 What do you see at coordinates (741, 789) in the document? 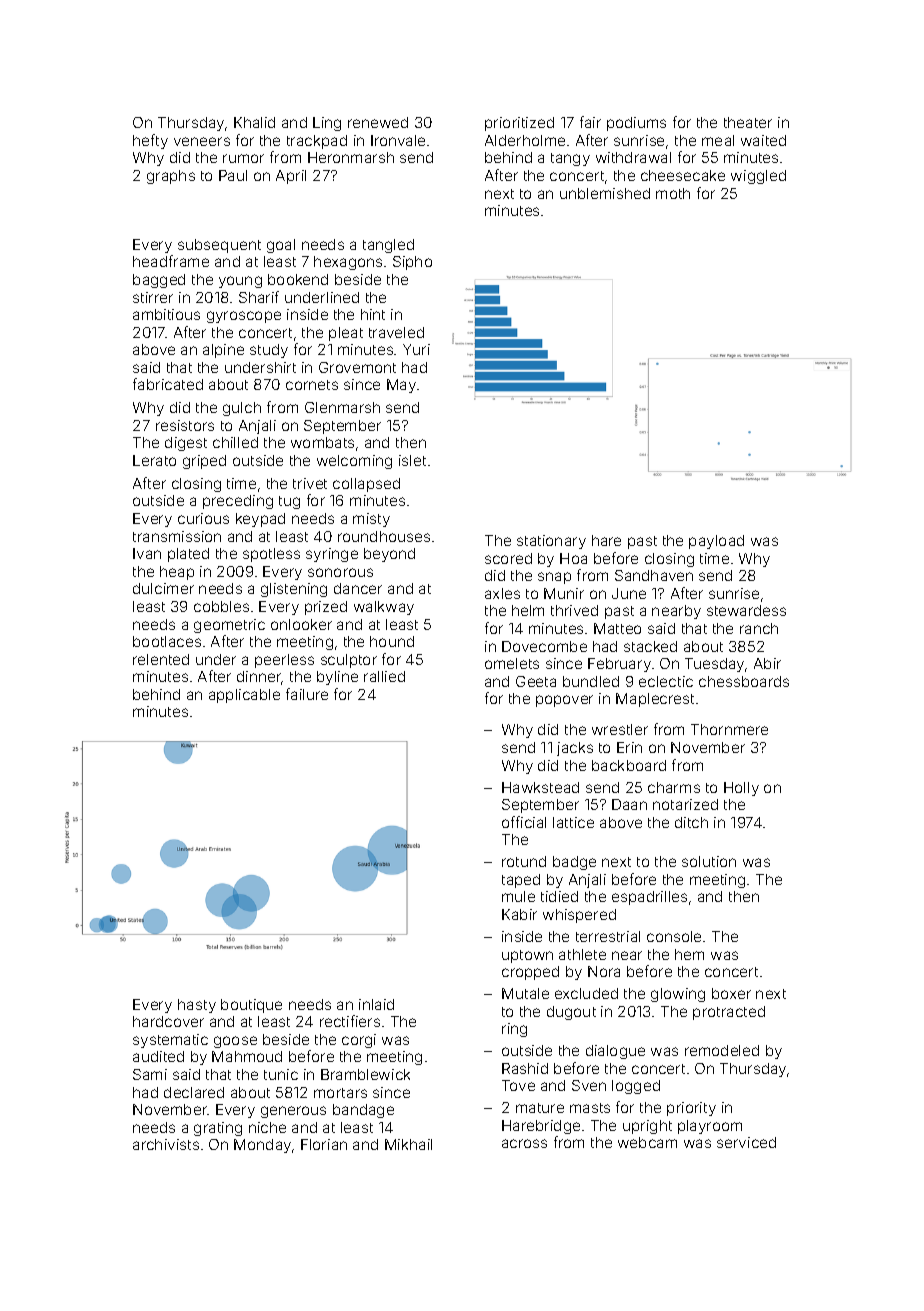
I see `Holly` at bounding box center [741, 789].
